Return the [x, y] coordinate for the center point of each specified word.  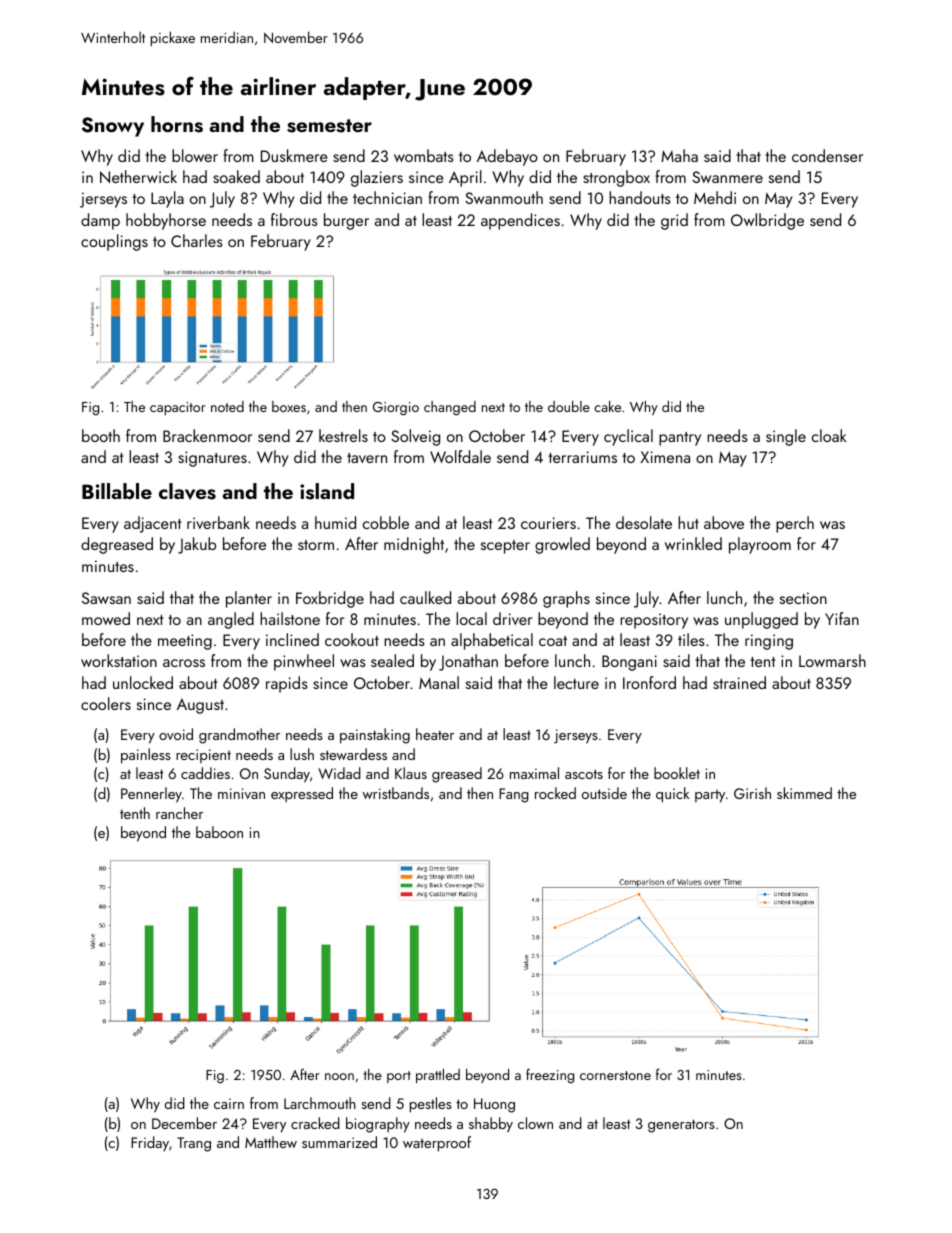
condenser [827, 155]
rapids [287, 684]
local [471, 618]
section [803, 598]
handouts [640, 197]
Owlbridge [767, 221]
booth [101, 435]
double [569, 406]
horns [177, 124]
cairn [229, 1103]
